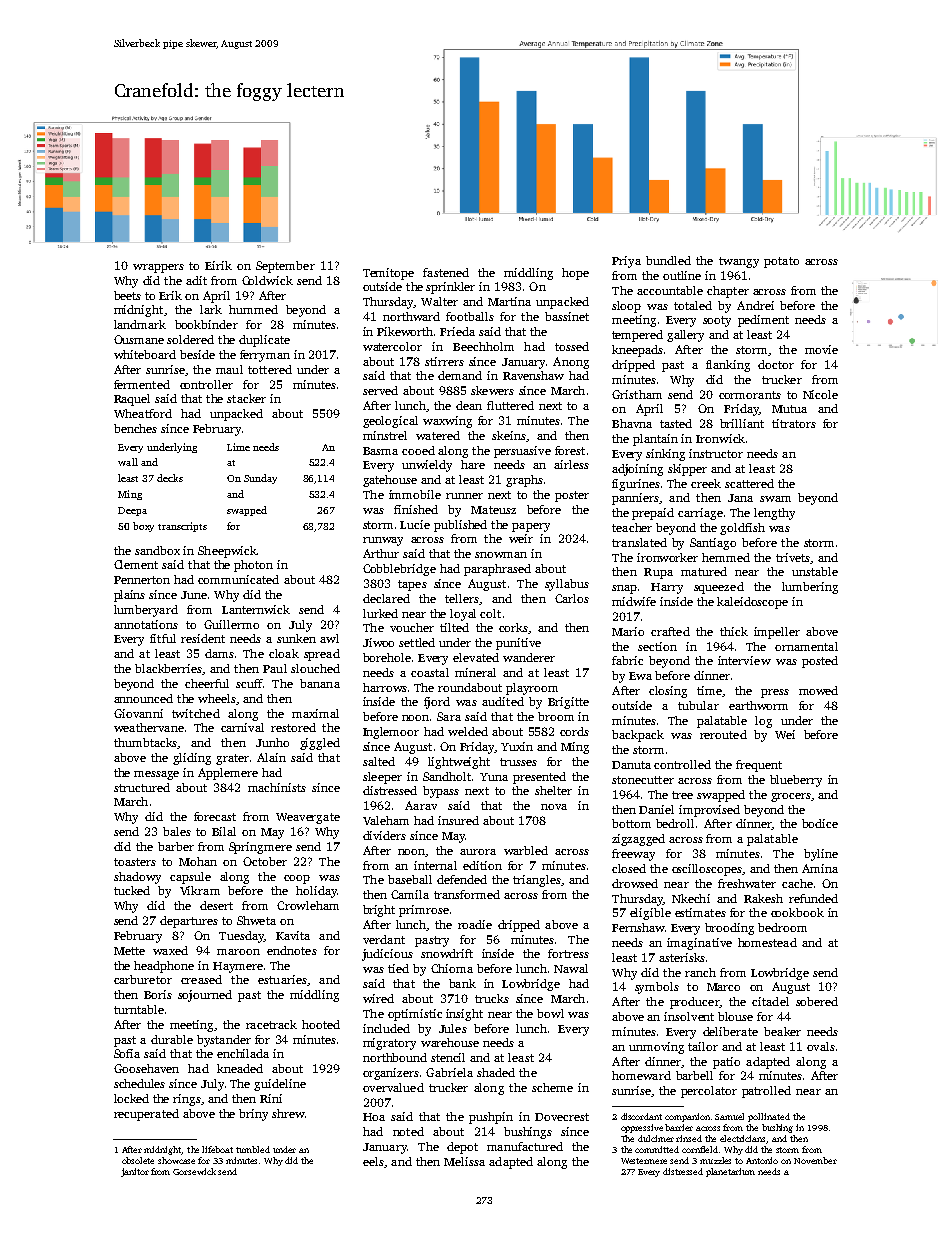 Image resolution: width=952 pixels, height=1233 pixels. What do you see at coordinates (791, 797) in the screenshot?
I see `grocers` at bounding box center [791, 797].
